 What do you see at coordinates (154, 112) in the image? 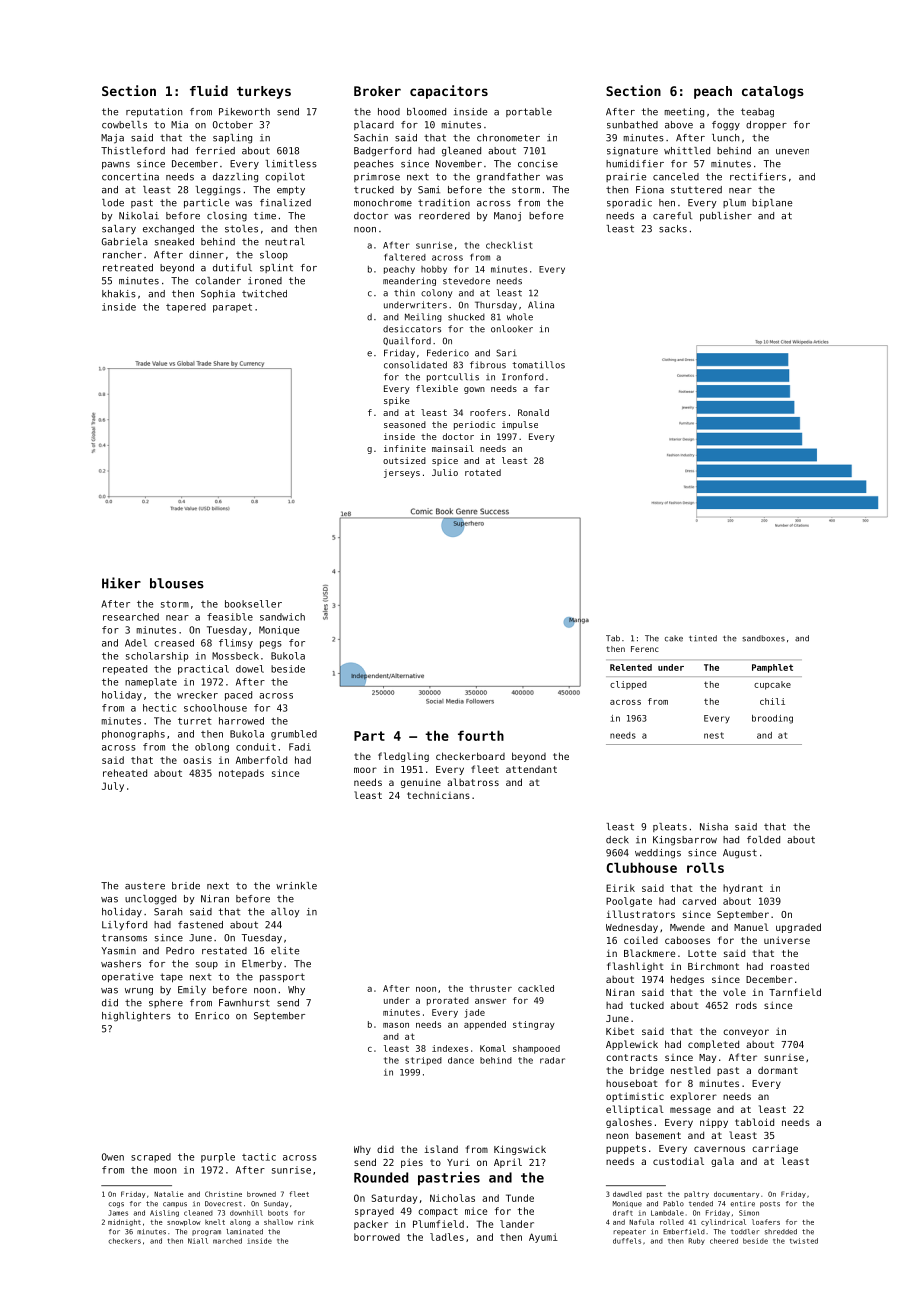
I see `reputation` at bounding box center [154, 112].
